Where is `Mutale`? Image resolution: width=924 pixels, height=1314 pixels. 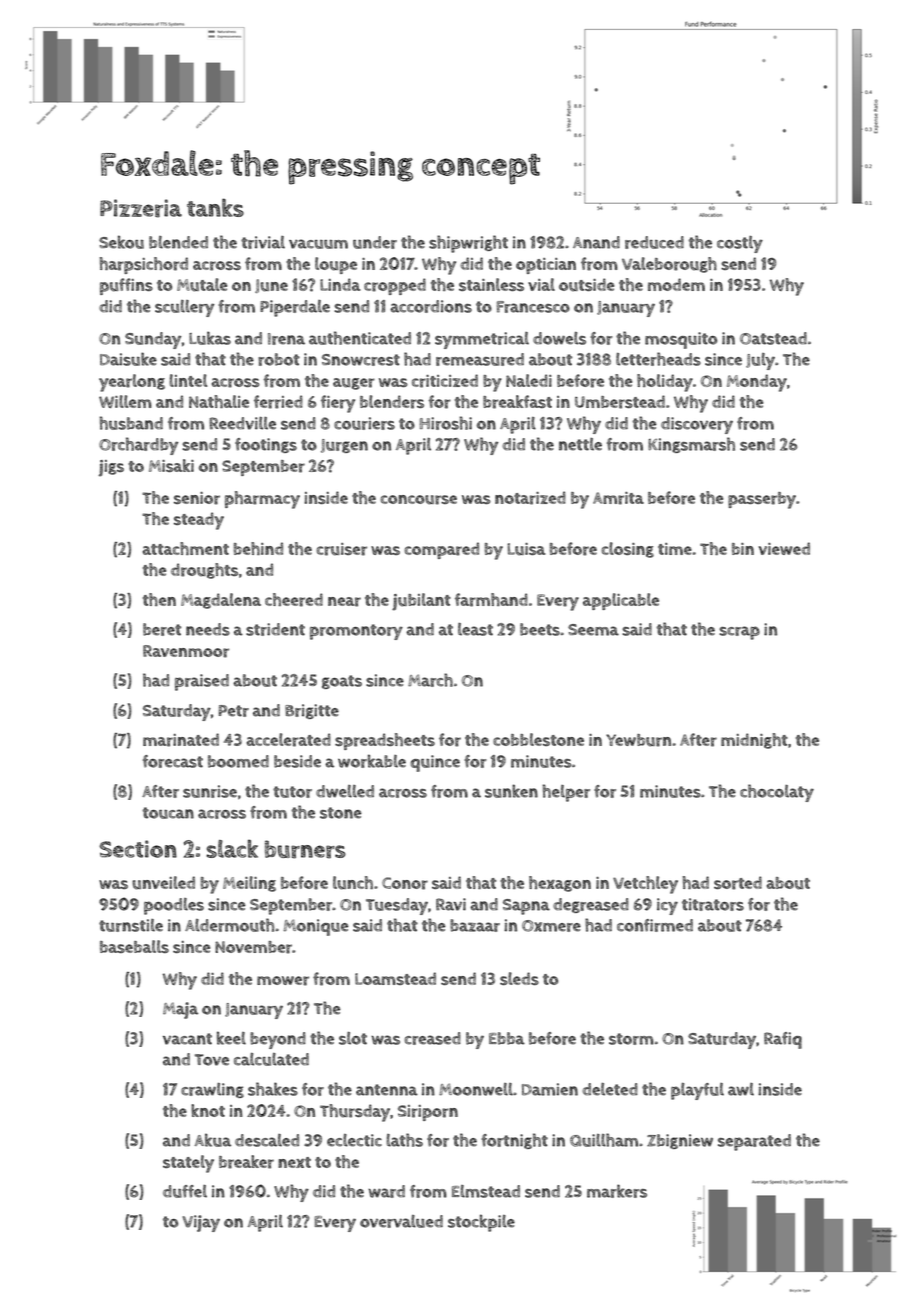
Mutale is located at coordinates (202, 285).
